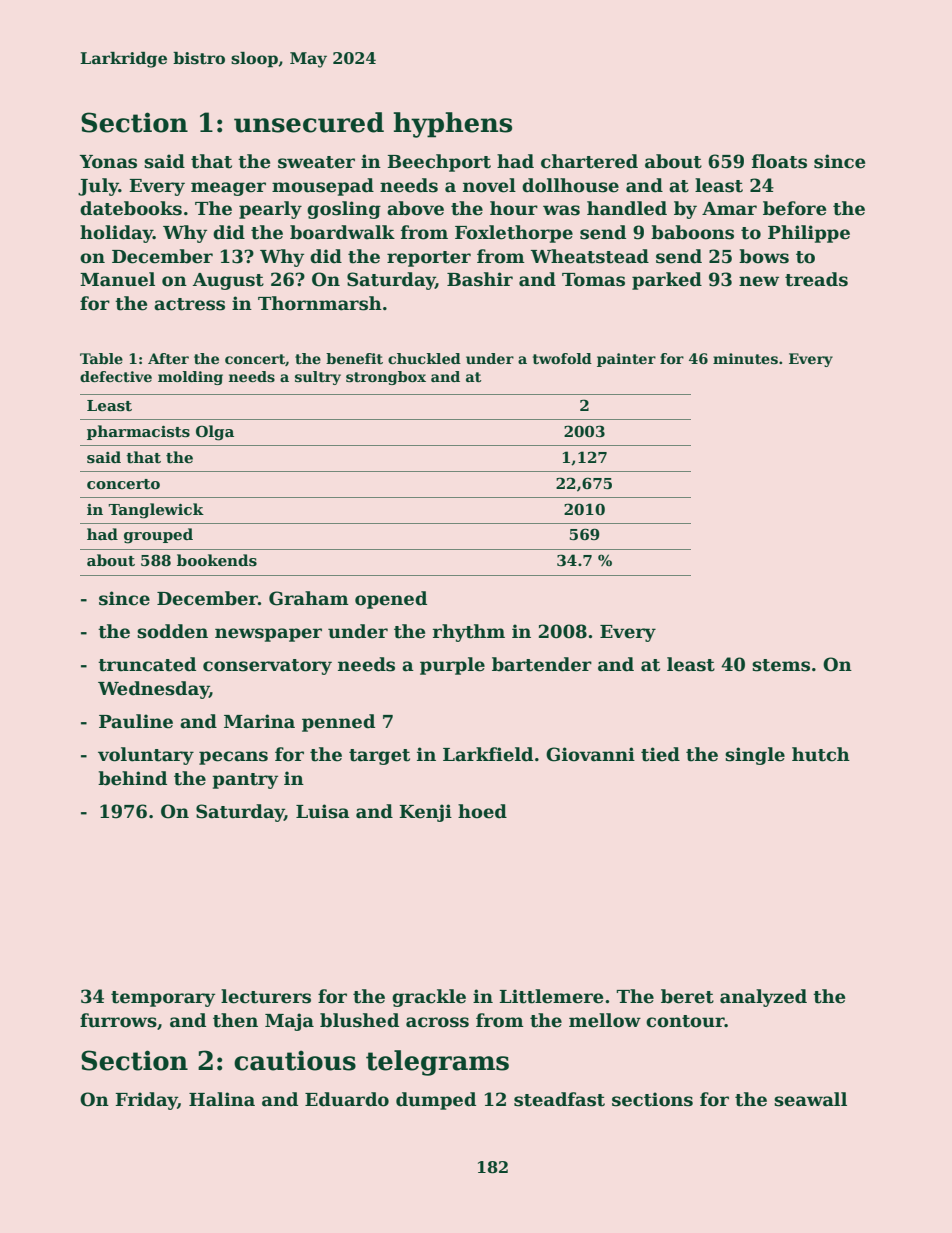  What do you see at coordinates (146, 1101) in the screenshot?
I see `Friday` at bounding box center [146, 1101].
